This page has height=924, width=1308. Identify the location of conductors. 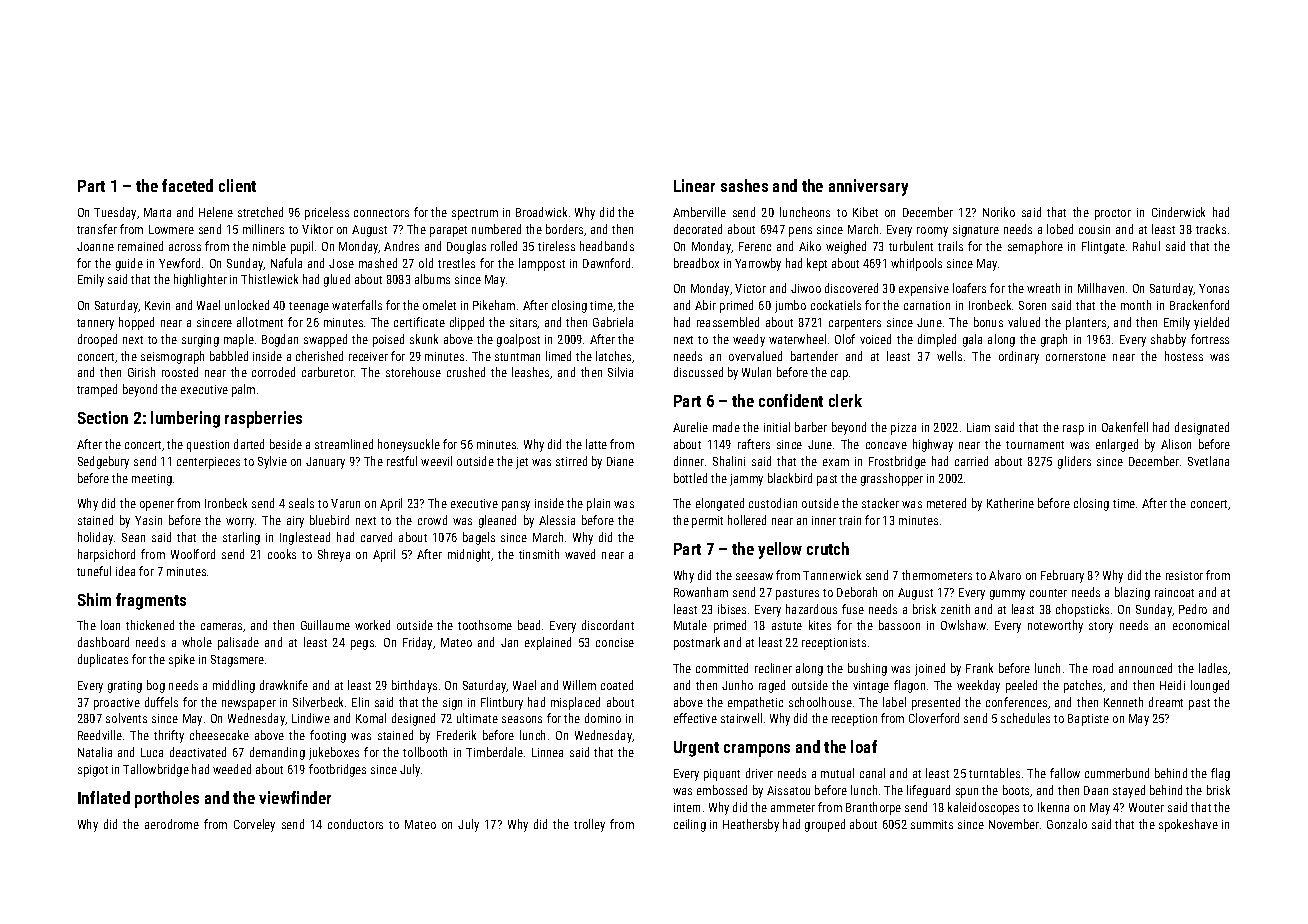
(355, 824).
